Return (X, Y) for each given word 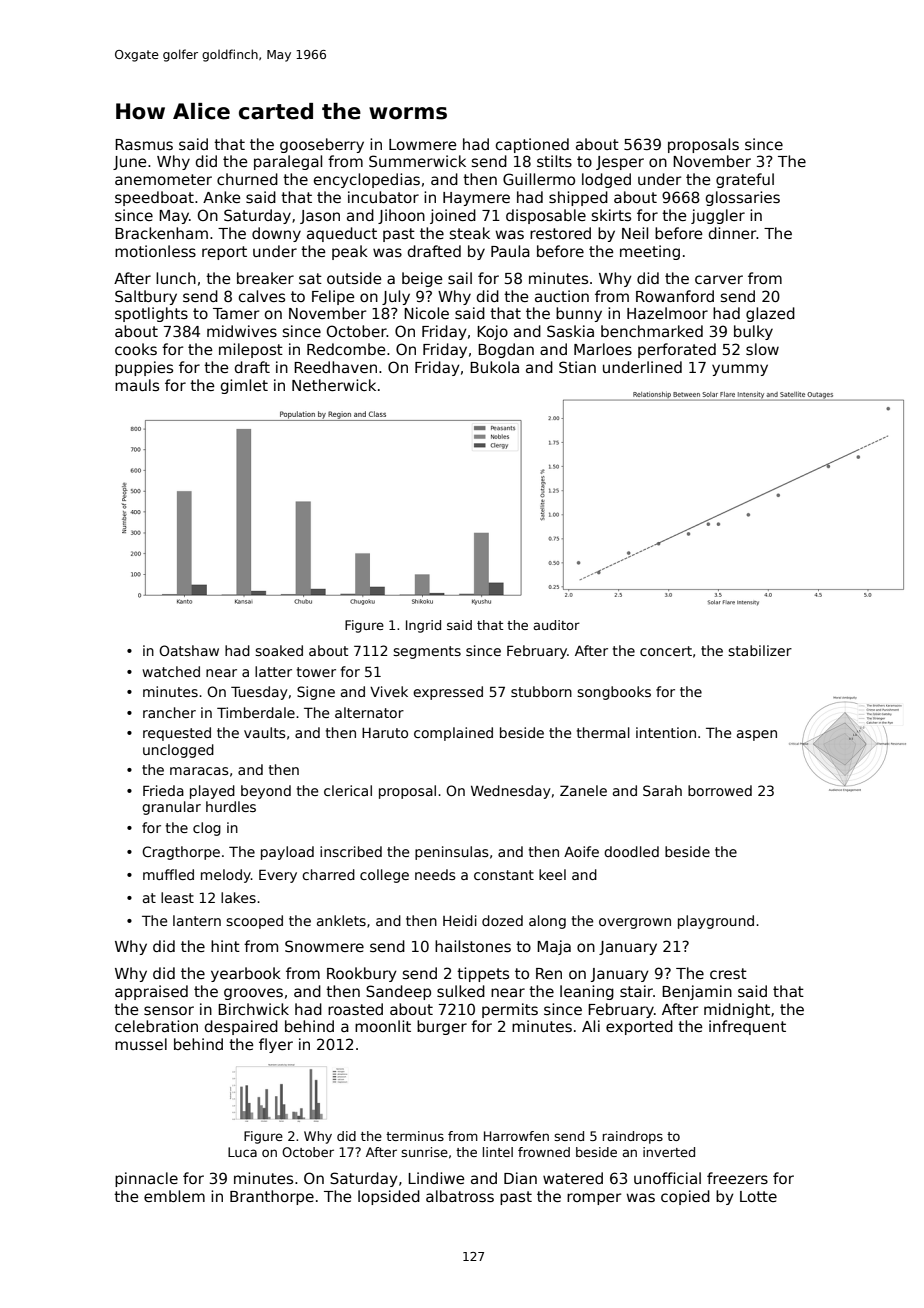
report (224, 253)
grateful (745, 180)
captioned (532, 145)
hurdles (231, 806)
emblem (174, 1196)
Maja (554, 947)
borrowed (720, 790)
